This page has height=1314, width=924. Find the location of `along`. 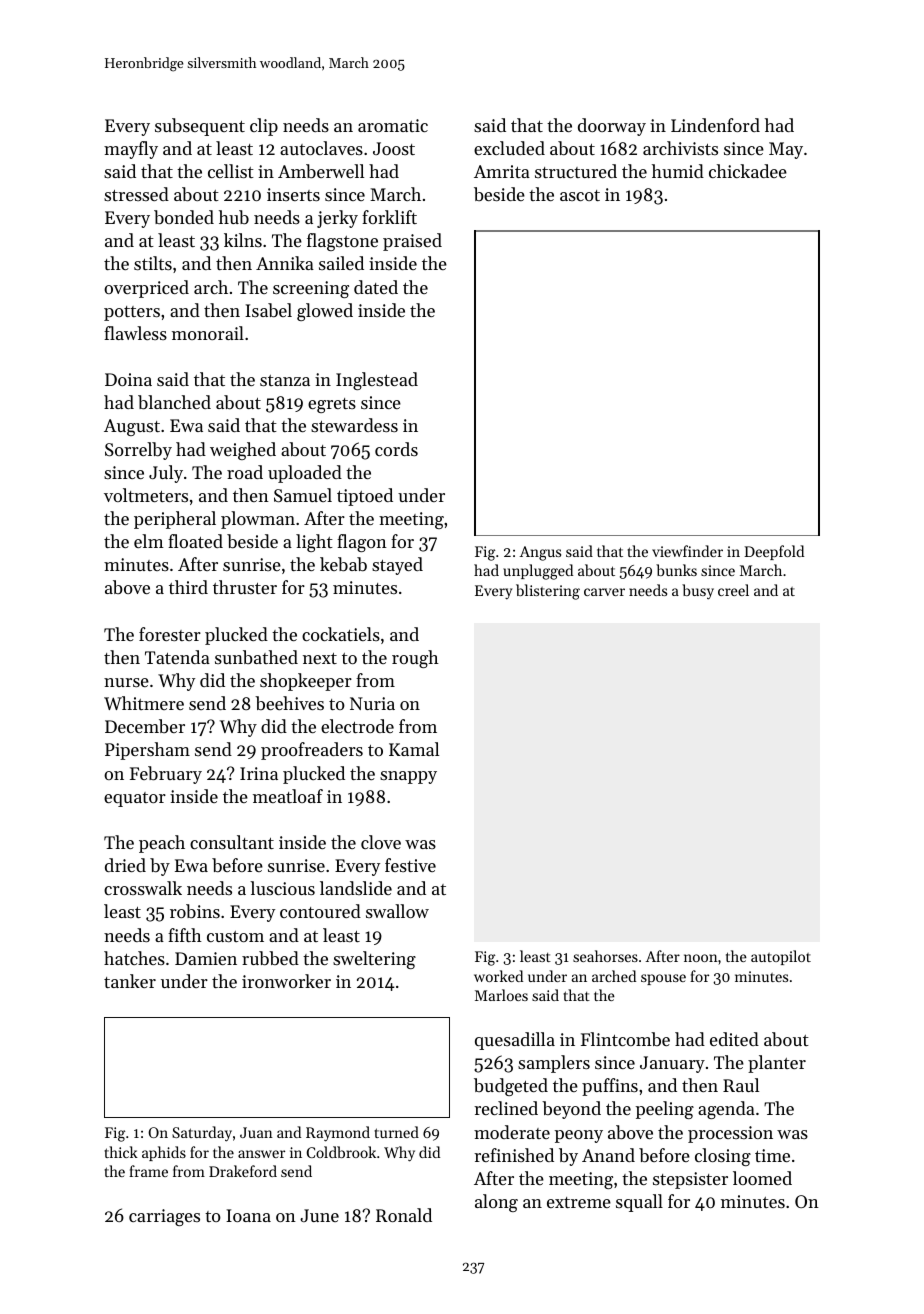

along is located at coordinates (496, 1203).
